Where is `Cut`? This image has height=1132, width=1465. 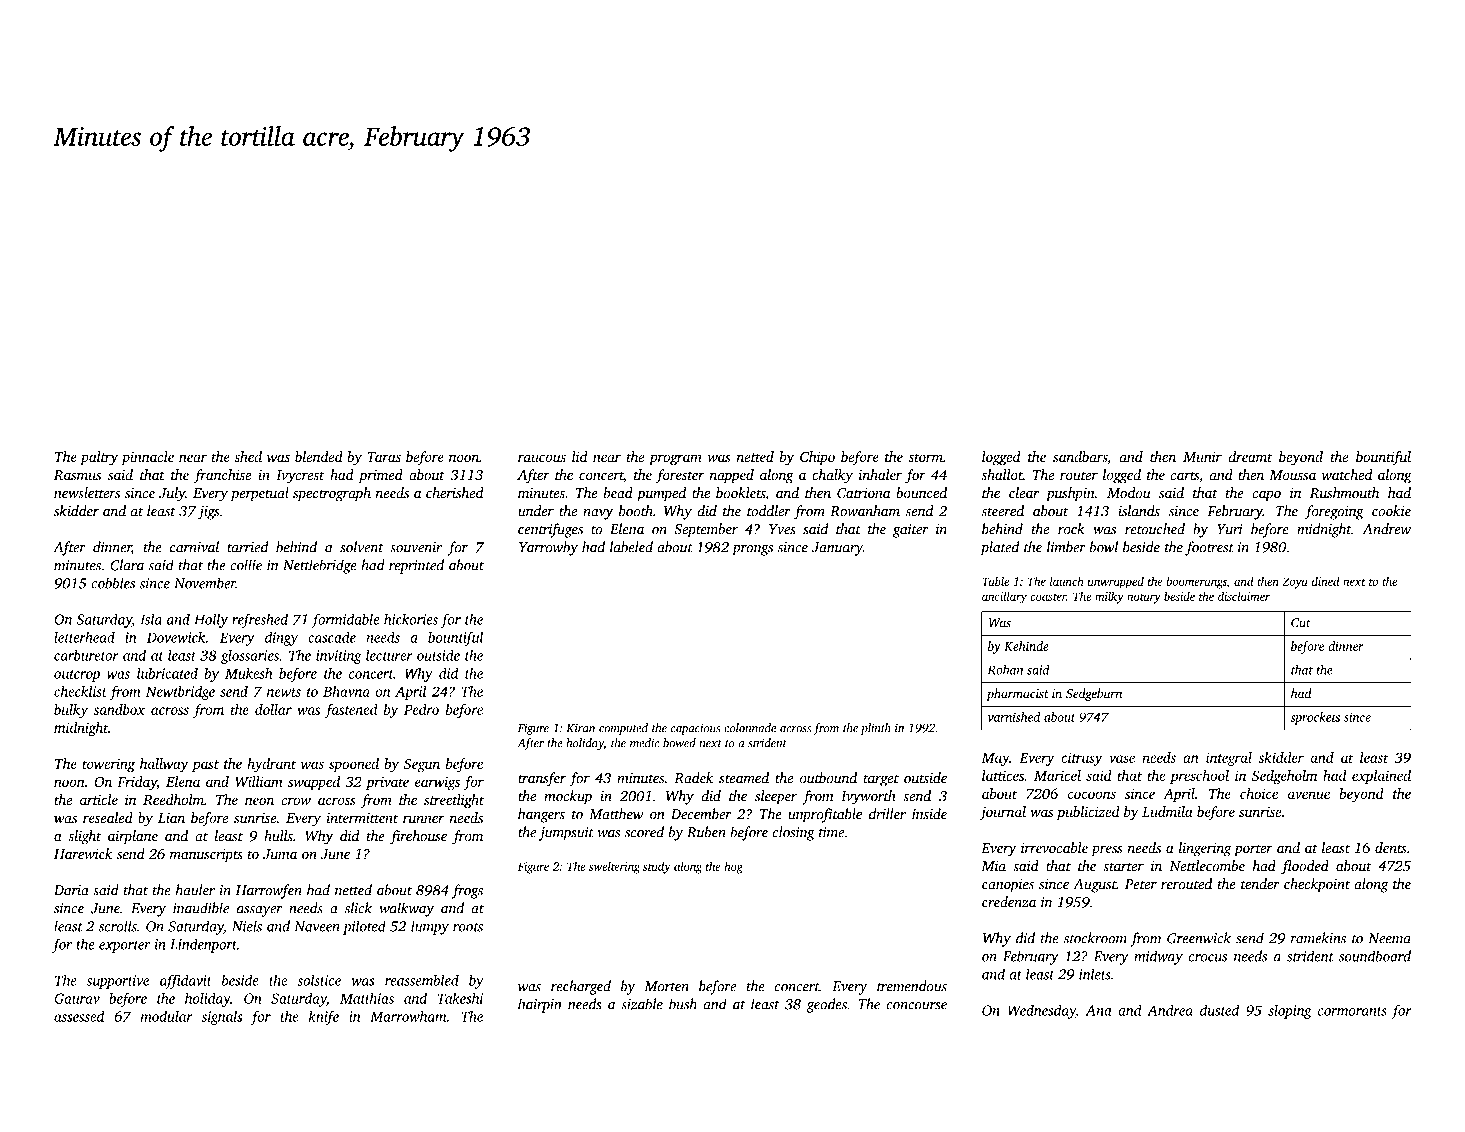 Cut is located at coordinates (1301, 623).
